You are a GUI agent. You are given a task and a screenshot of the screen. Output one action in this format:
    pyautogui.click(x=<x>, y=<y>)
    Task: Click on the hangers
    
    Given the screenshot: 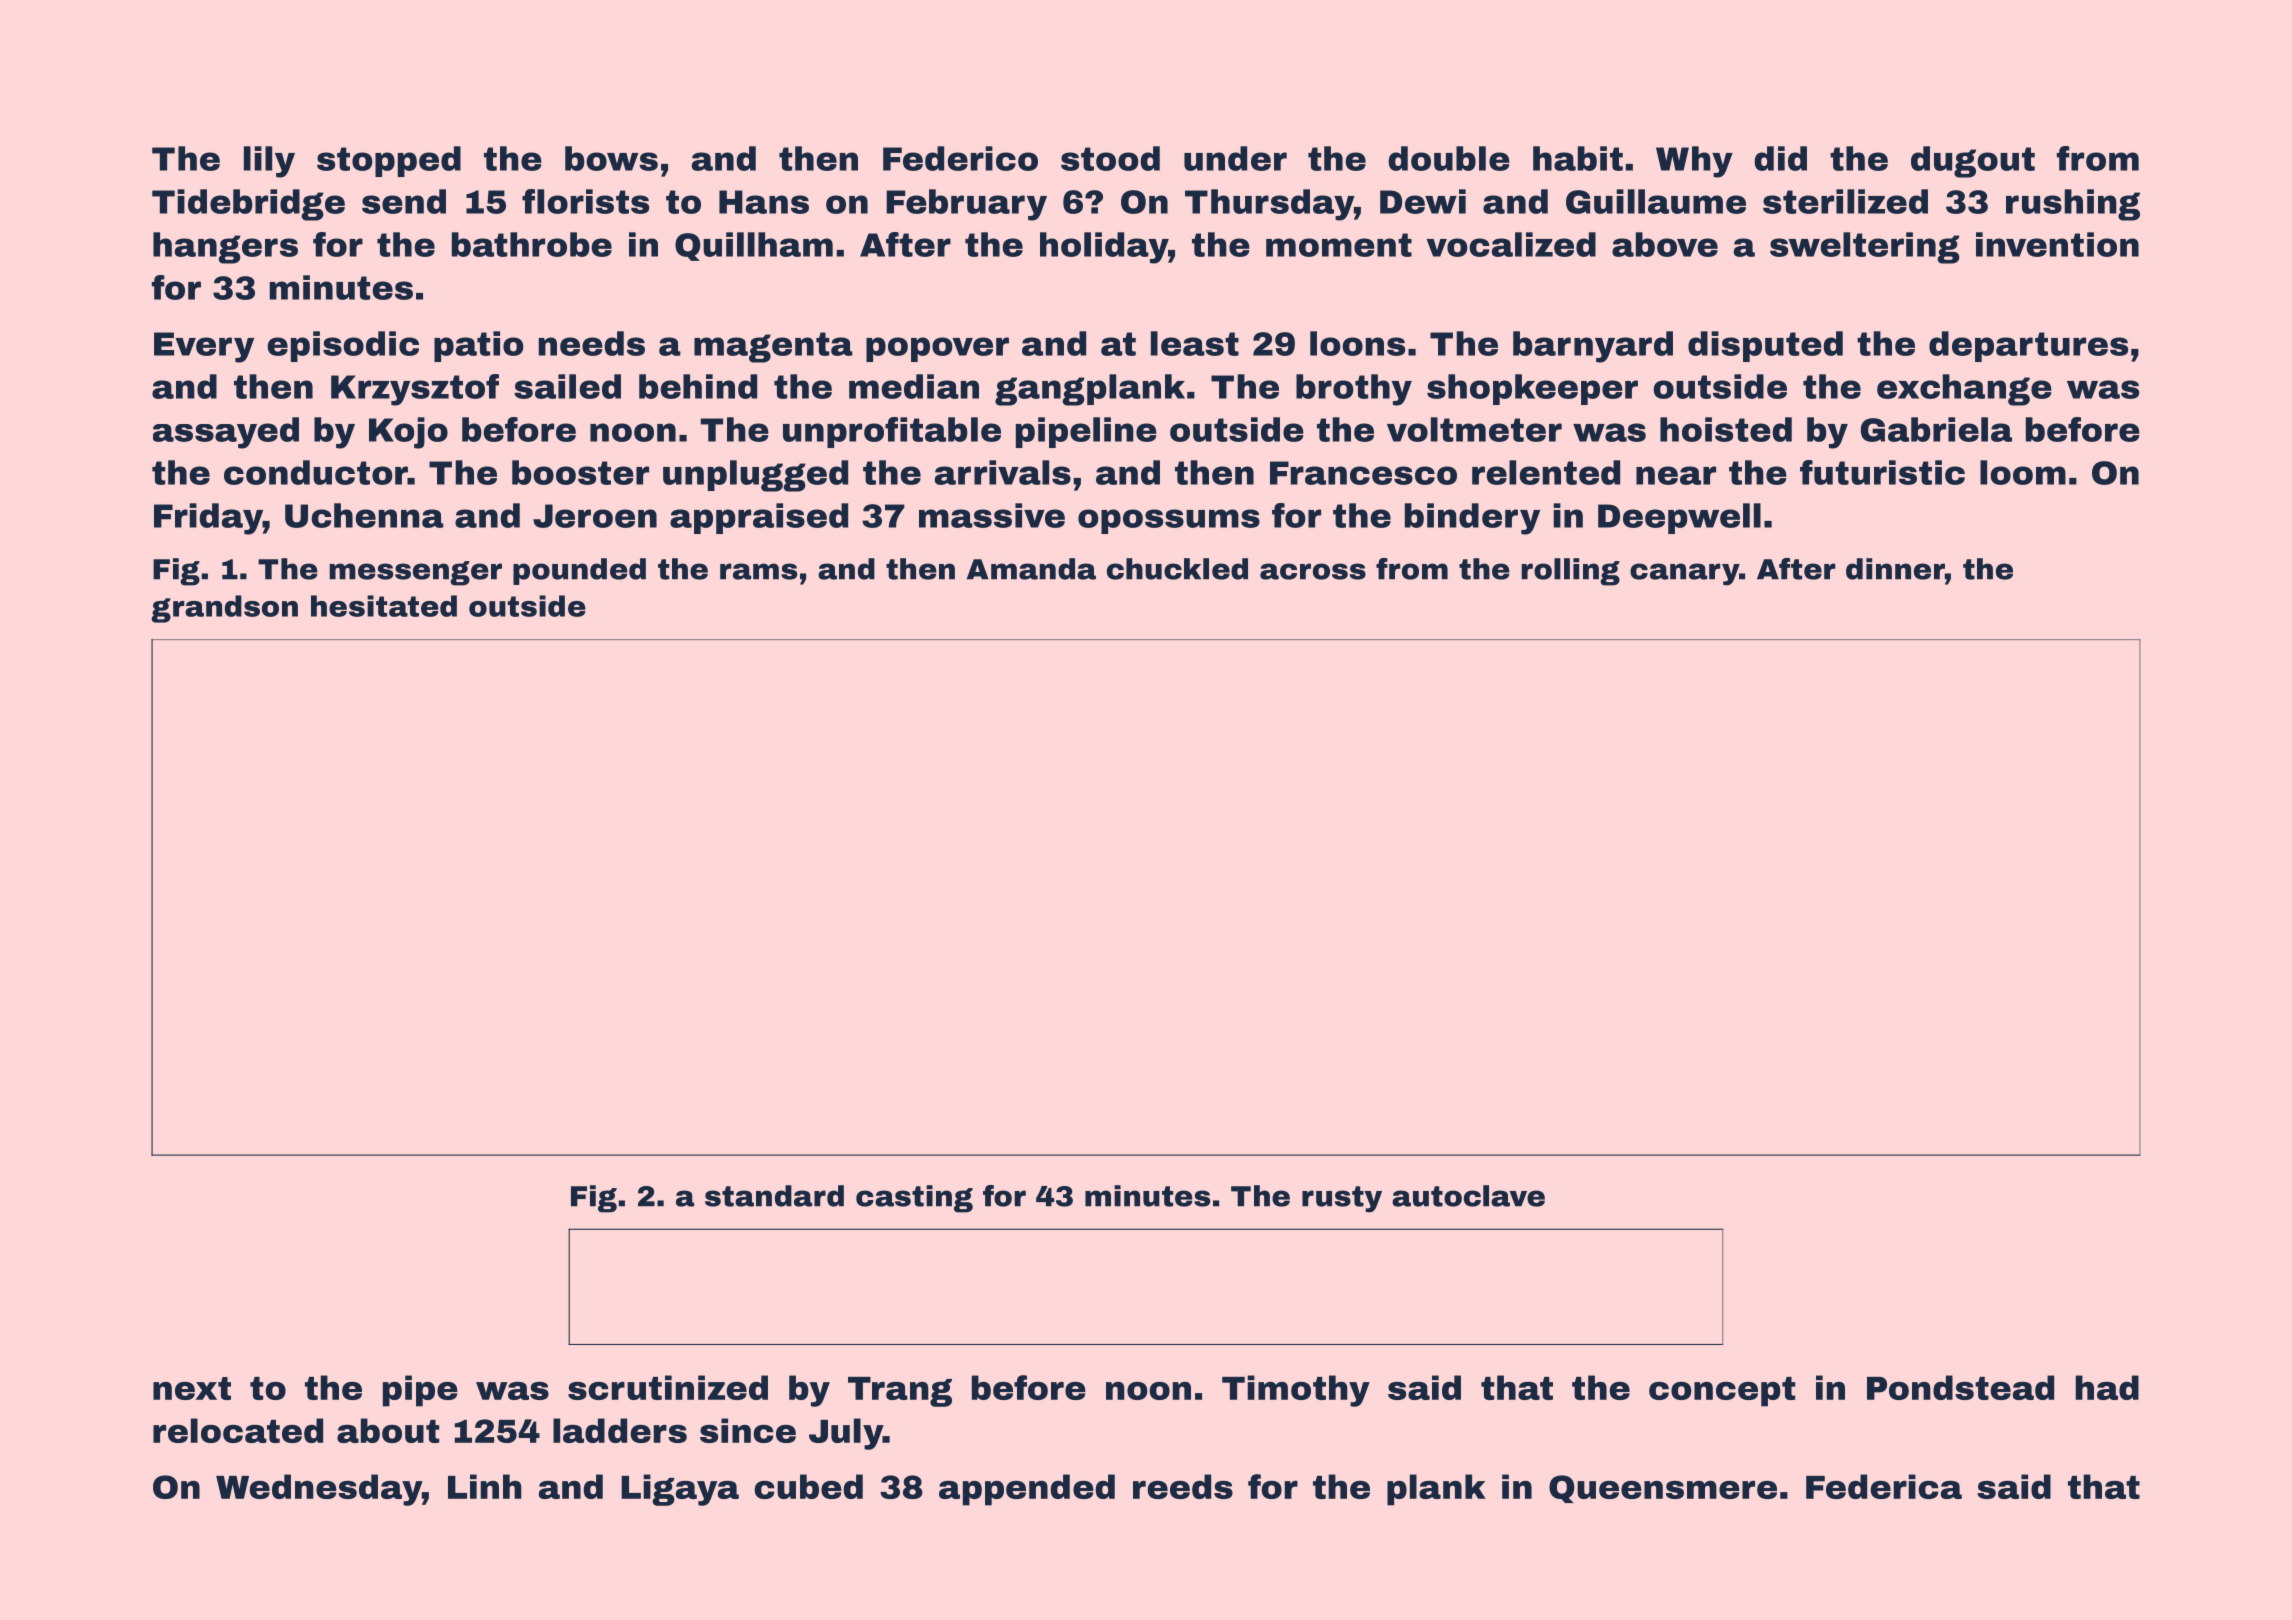 What is the action you would take?
    pyautogui.click(x=225, y=248)
